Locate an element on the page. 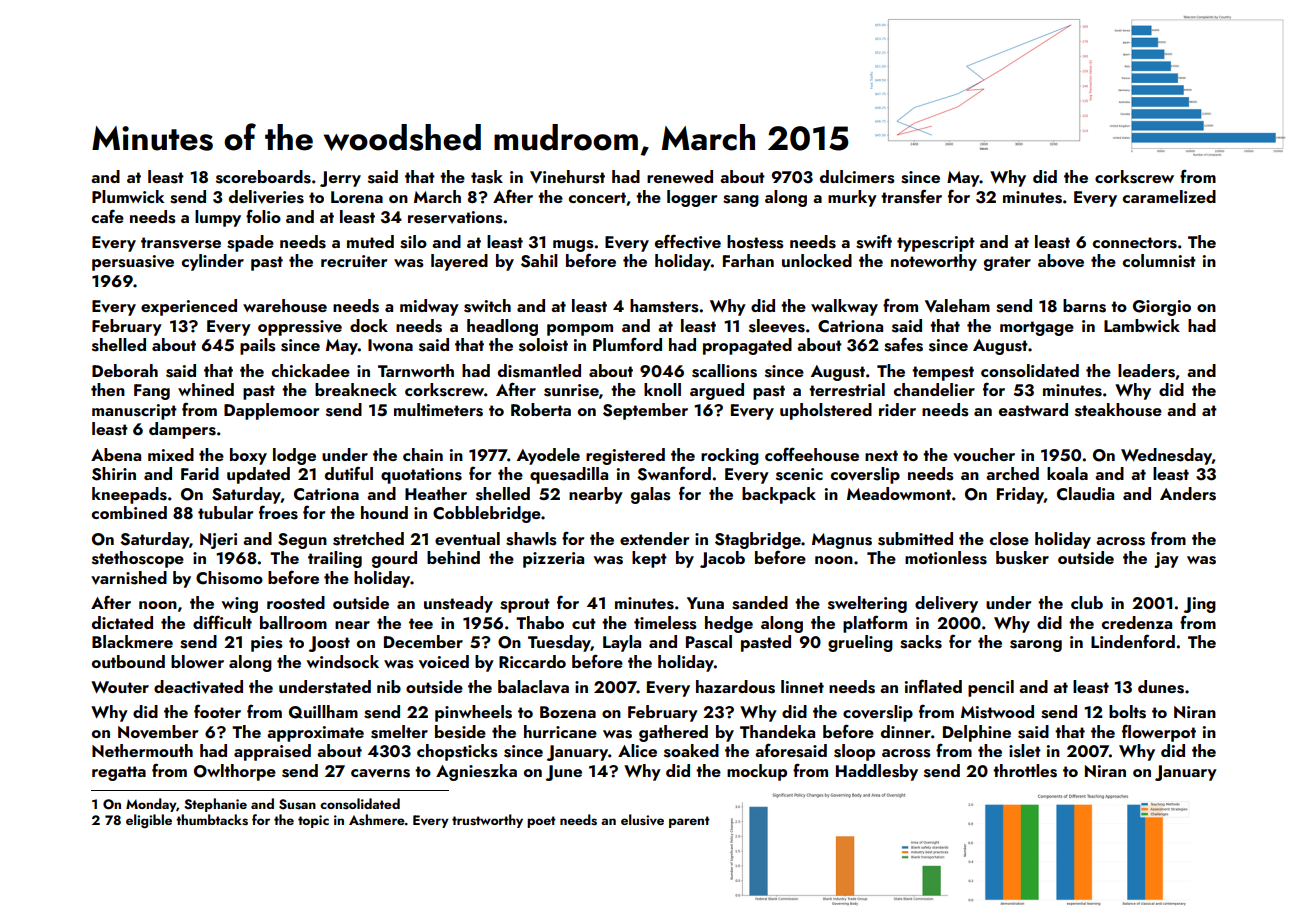  sprout is located at coordinates (525, 605).
